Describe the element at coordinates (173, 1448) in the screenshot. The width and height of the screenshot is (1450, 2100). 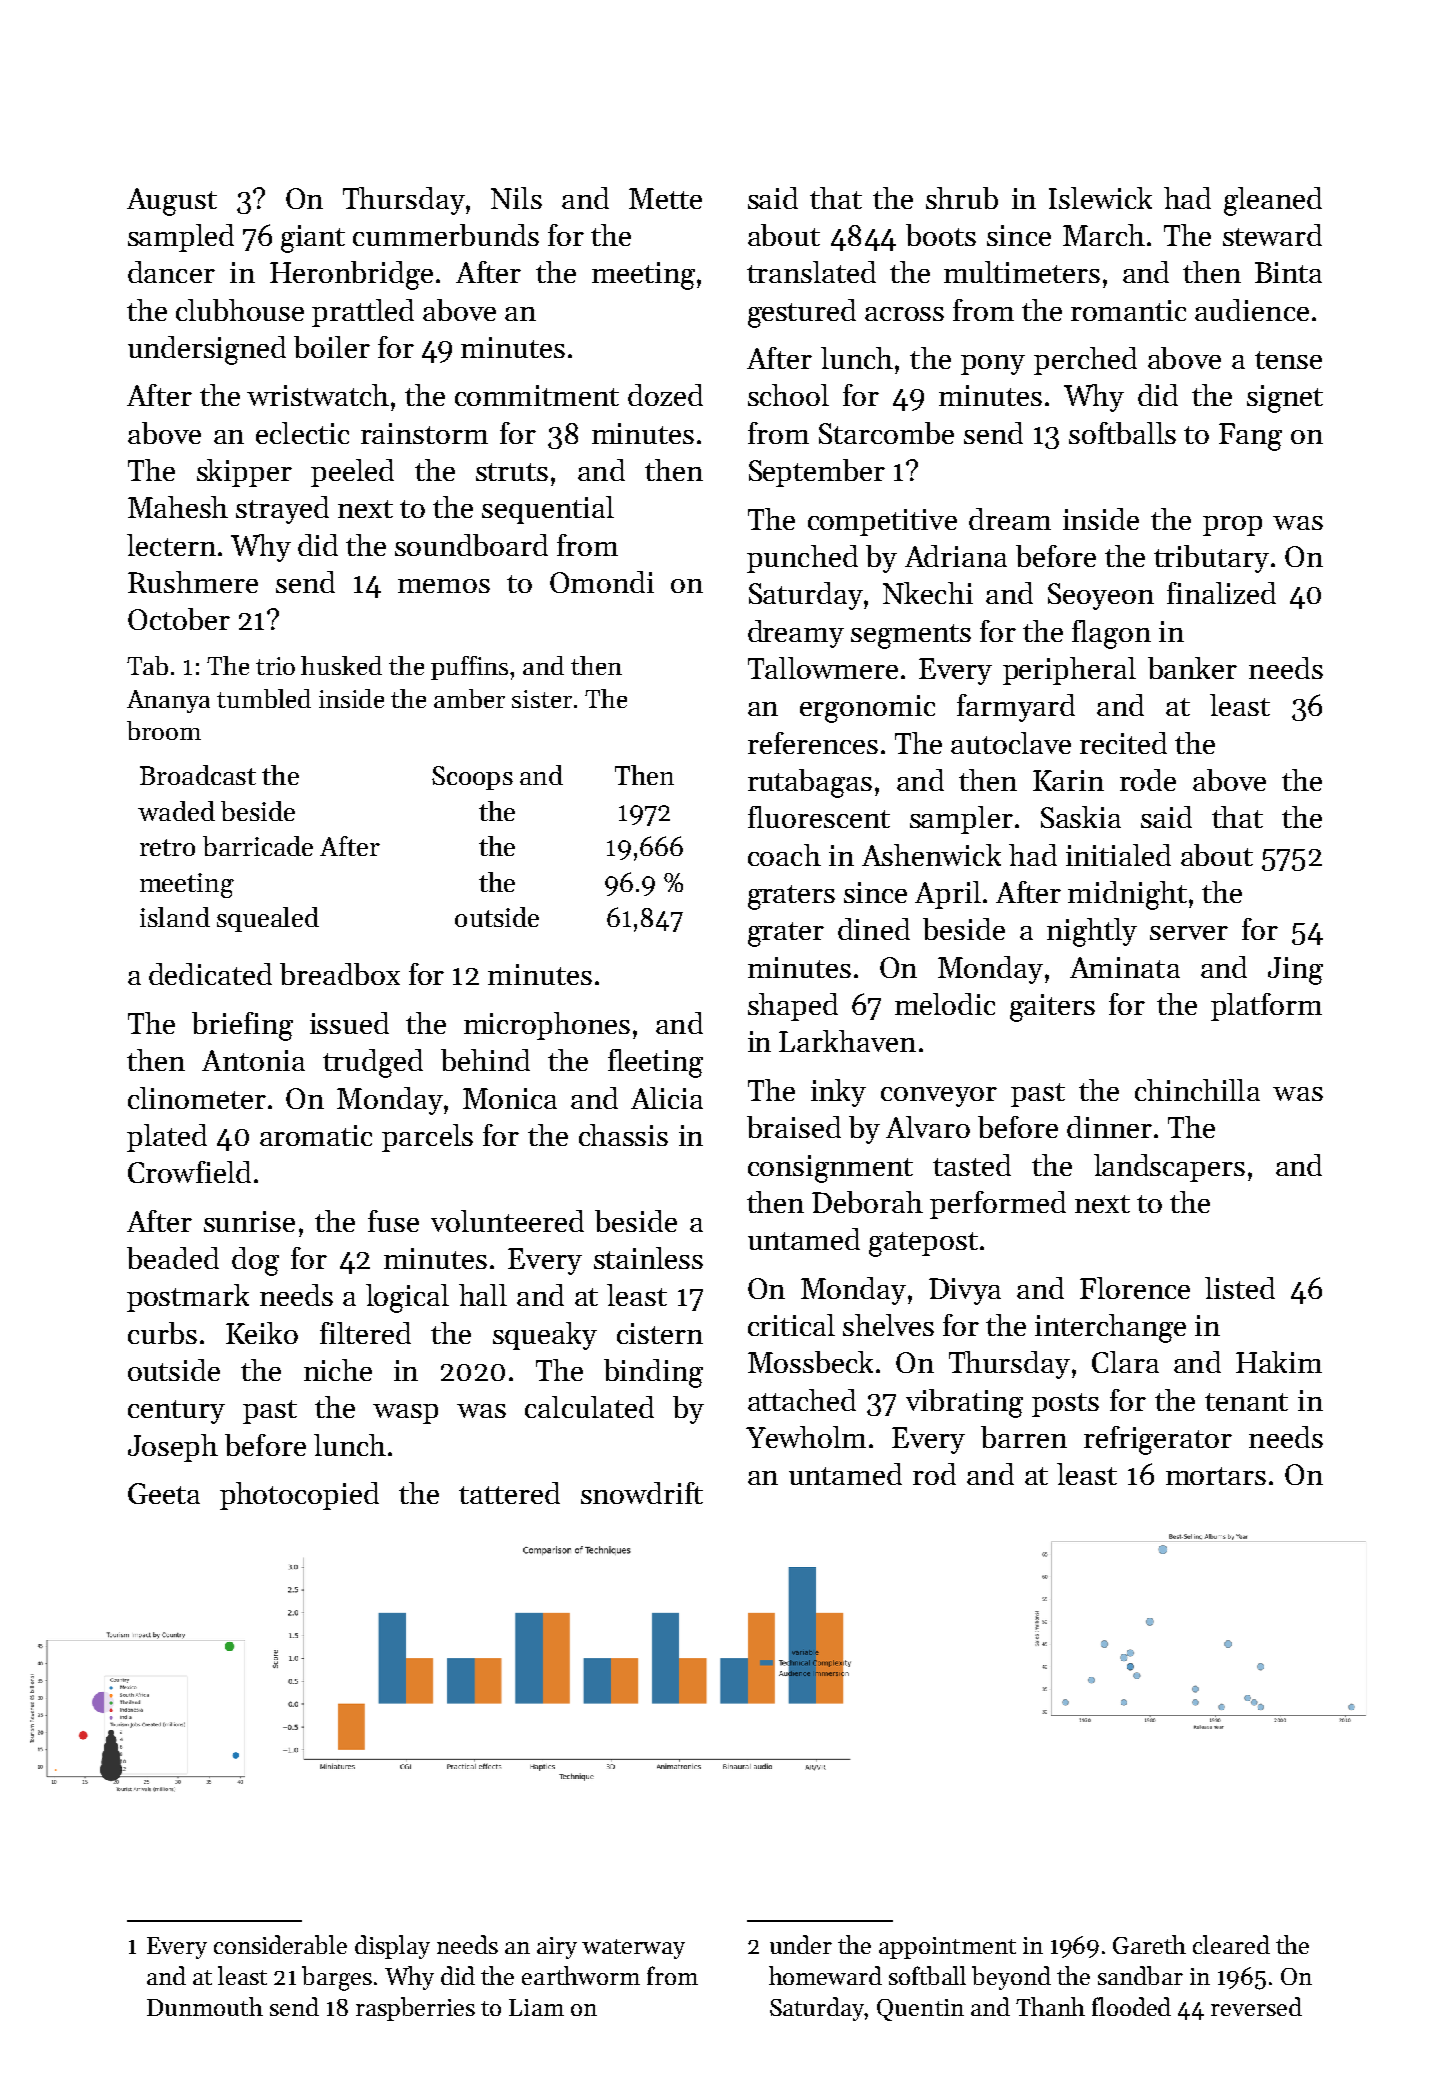
I see `Joseph` at that location.
